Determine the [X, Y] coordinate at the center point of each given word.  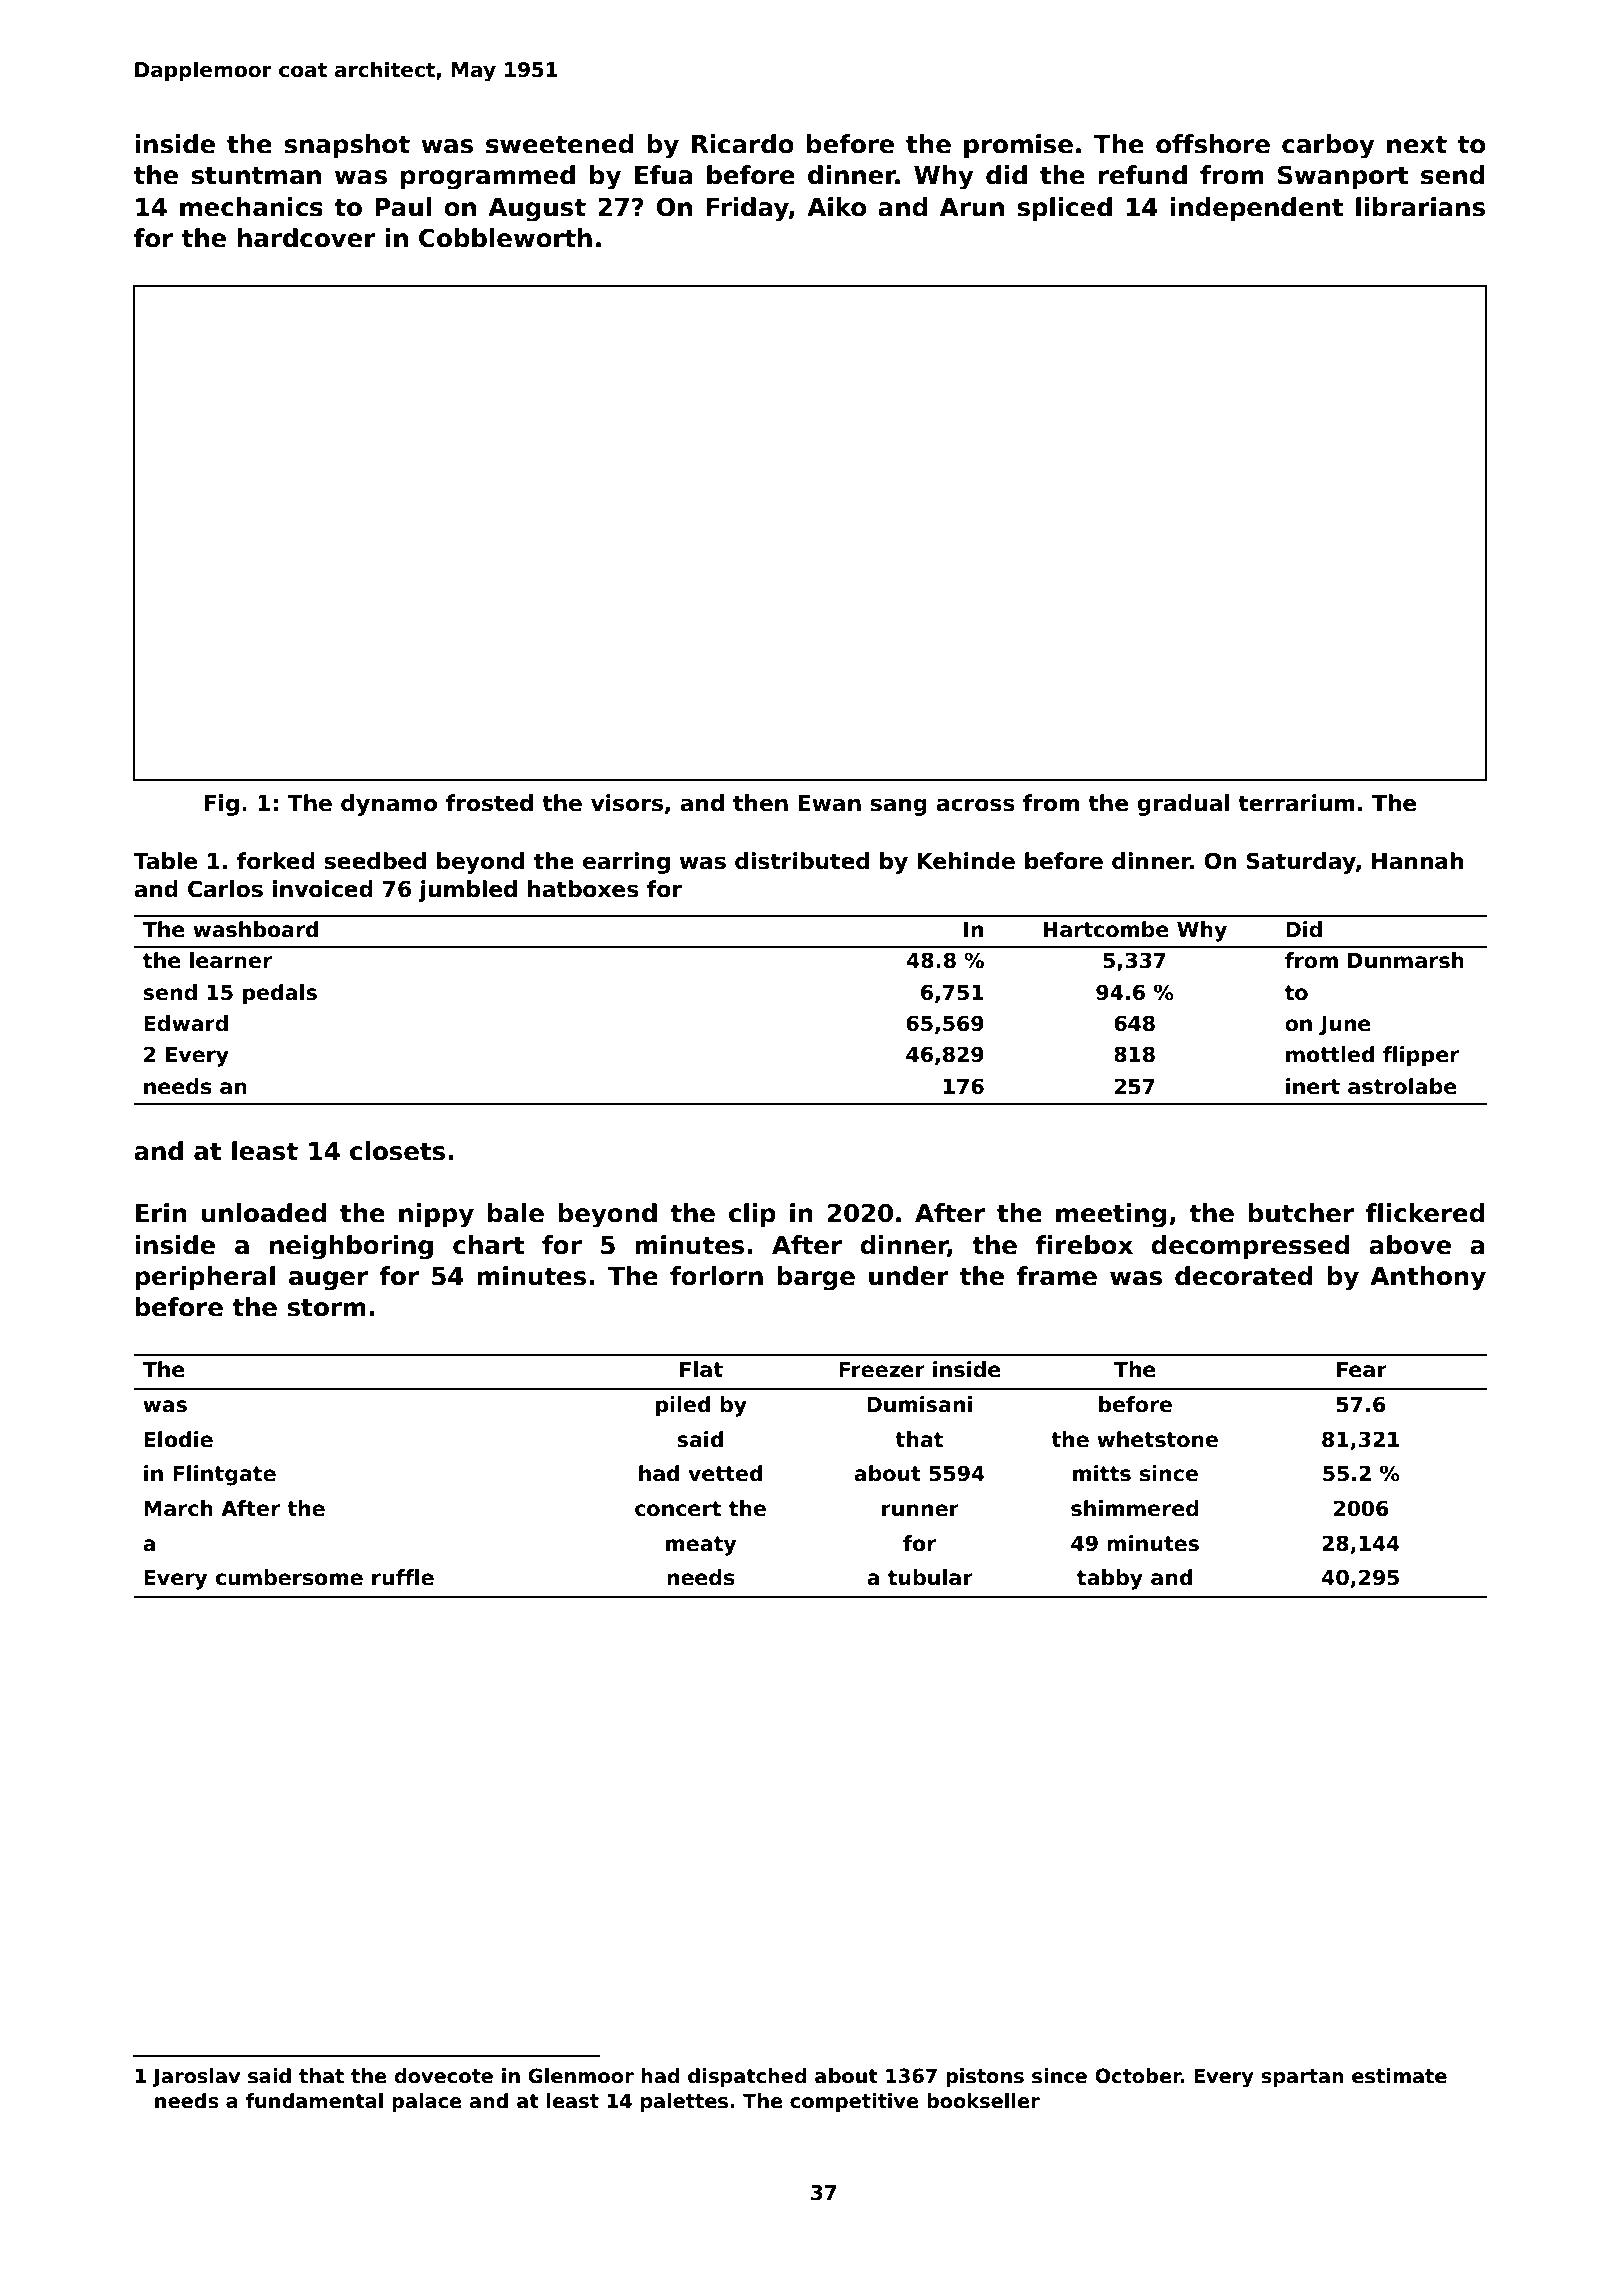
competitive [854, 2102]
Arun [972, 207]
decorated [1243, 1276]
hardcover [307, 238]
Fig [221, 805]
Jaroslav [196, 2077]
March [178, 1508]
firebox [1084, 1245]
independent [1257, 209]
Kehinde [966, 861]
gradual [1183, 805]
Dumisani [919, 1404]
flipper [1421, 1056]
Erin [161, 1212]
